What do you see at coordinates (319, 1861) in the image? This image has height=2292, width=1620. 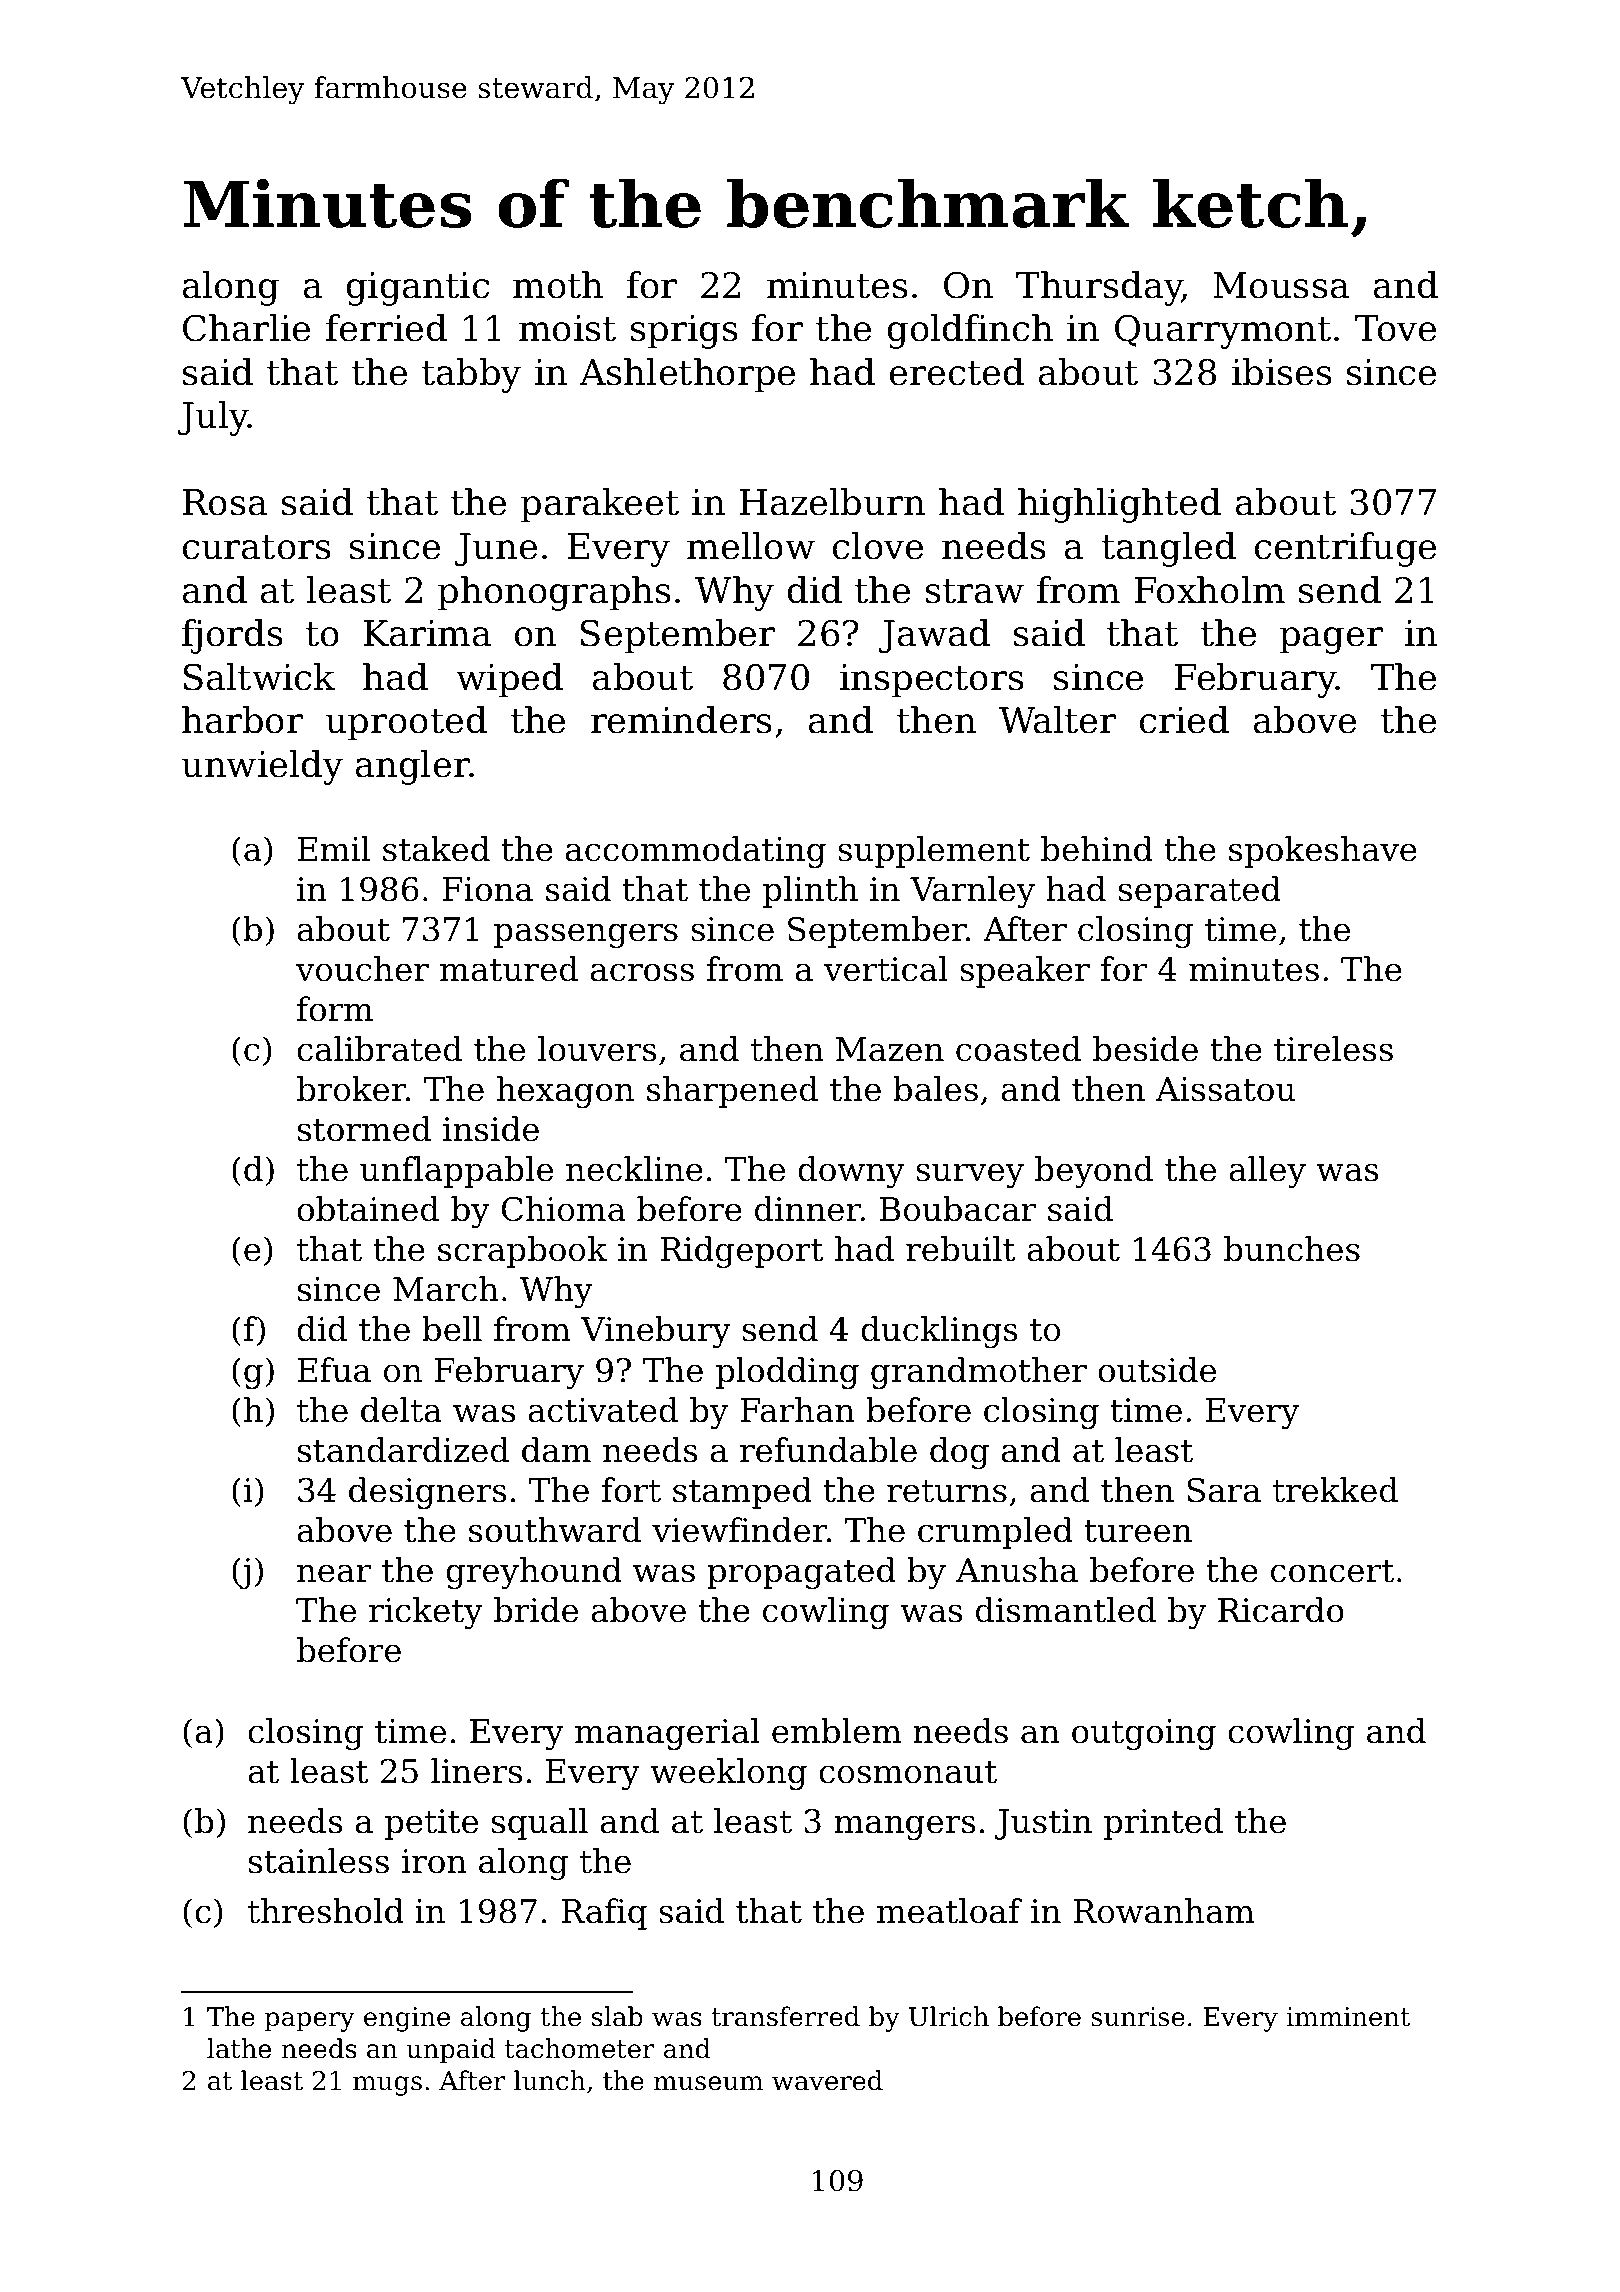 I see `stainless` at bounding box center [319, 1861].
